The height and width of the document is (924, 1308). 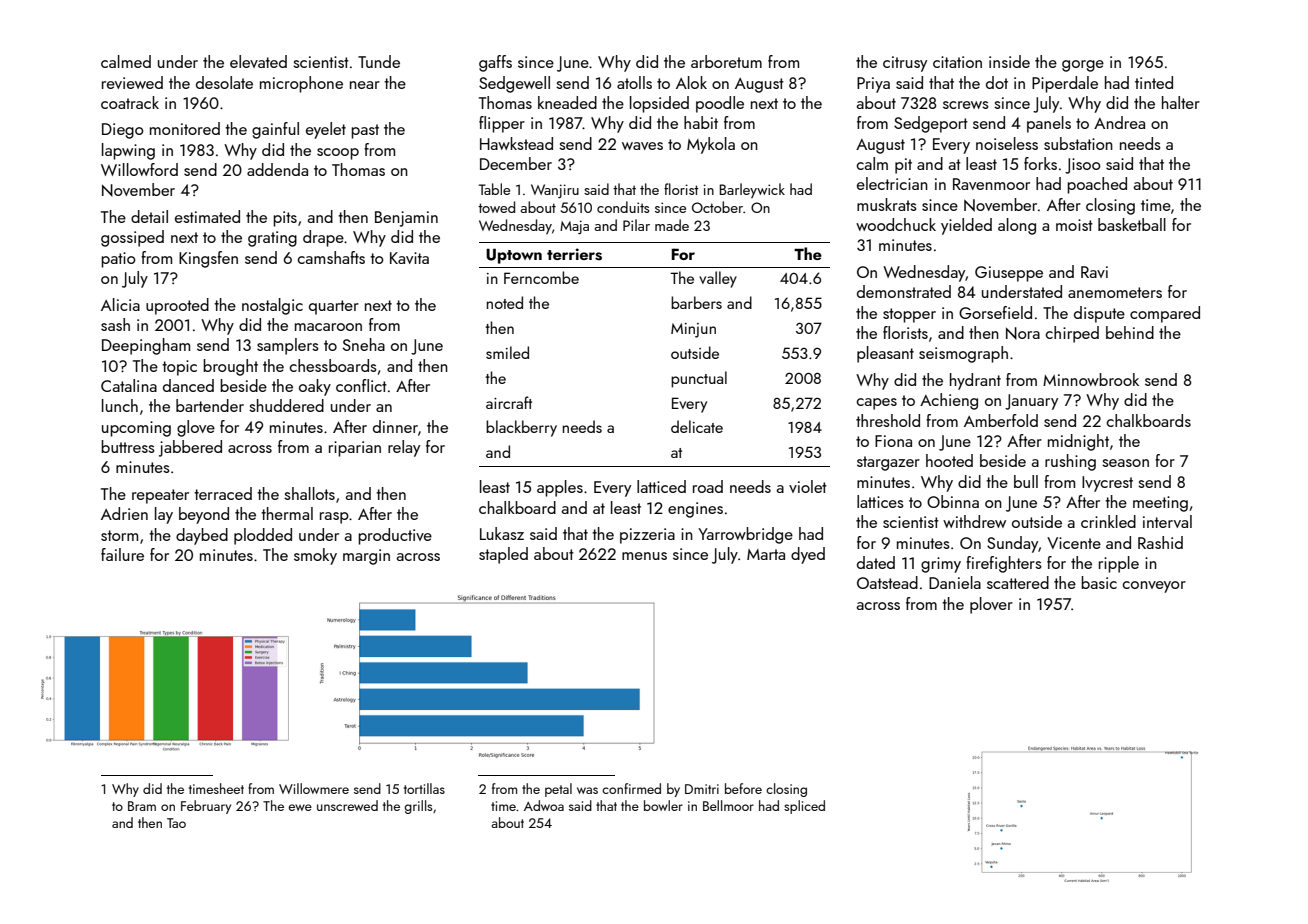 What do you see at coordinates (718, 279) in the document?
I see `valley` at bounding box center [718, 279].
